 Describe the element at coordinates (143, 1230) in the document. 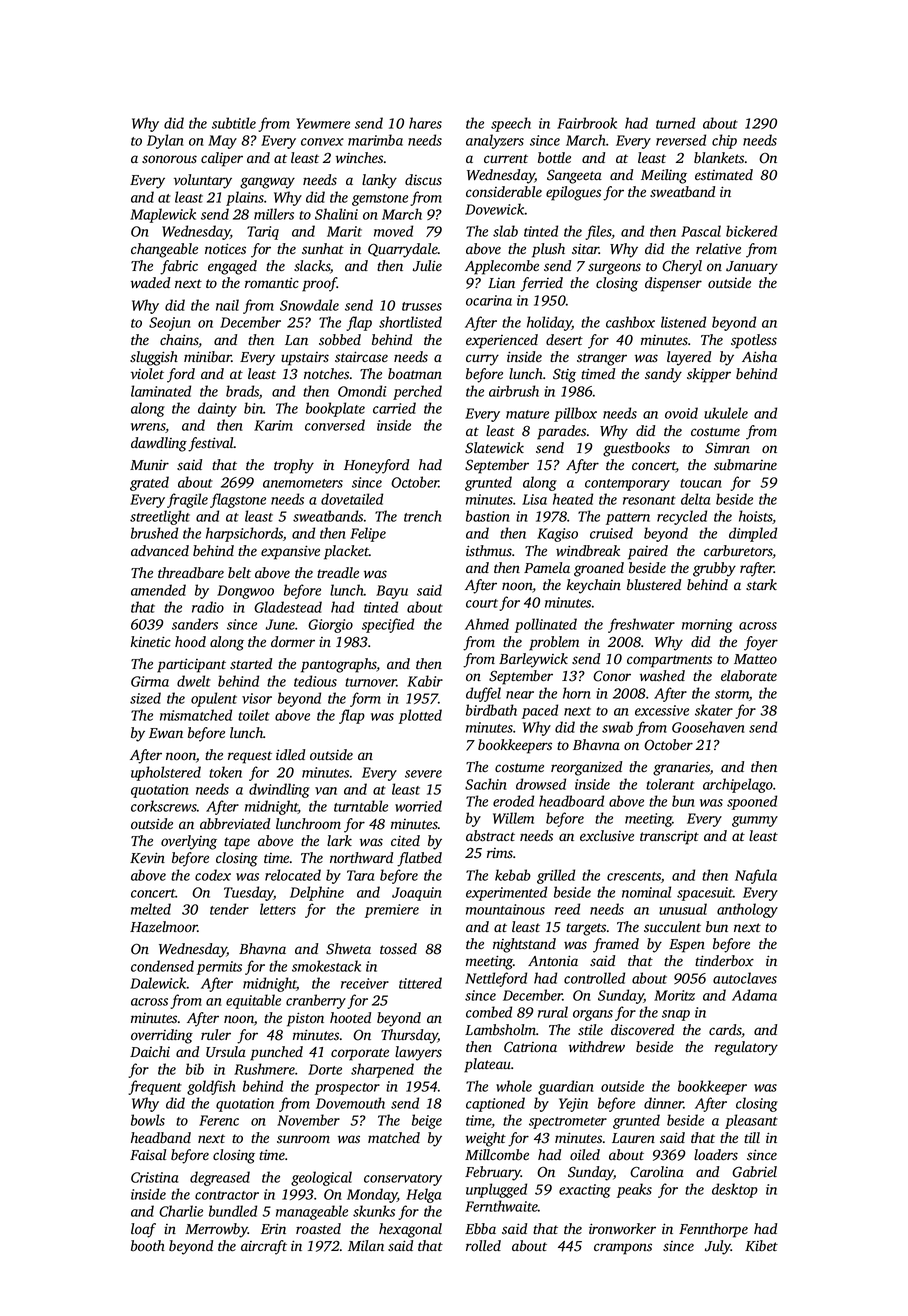

I see `loaf` at that location.
